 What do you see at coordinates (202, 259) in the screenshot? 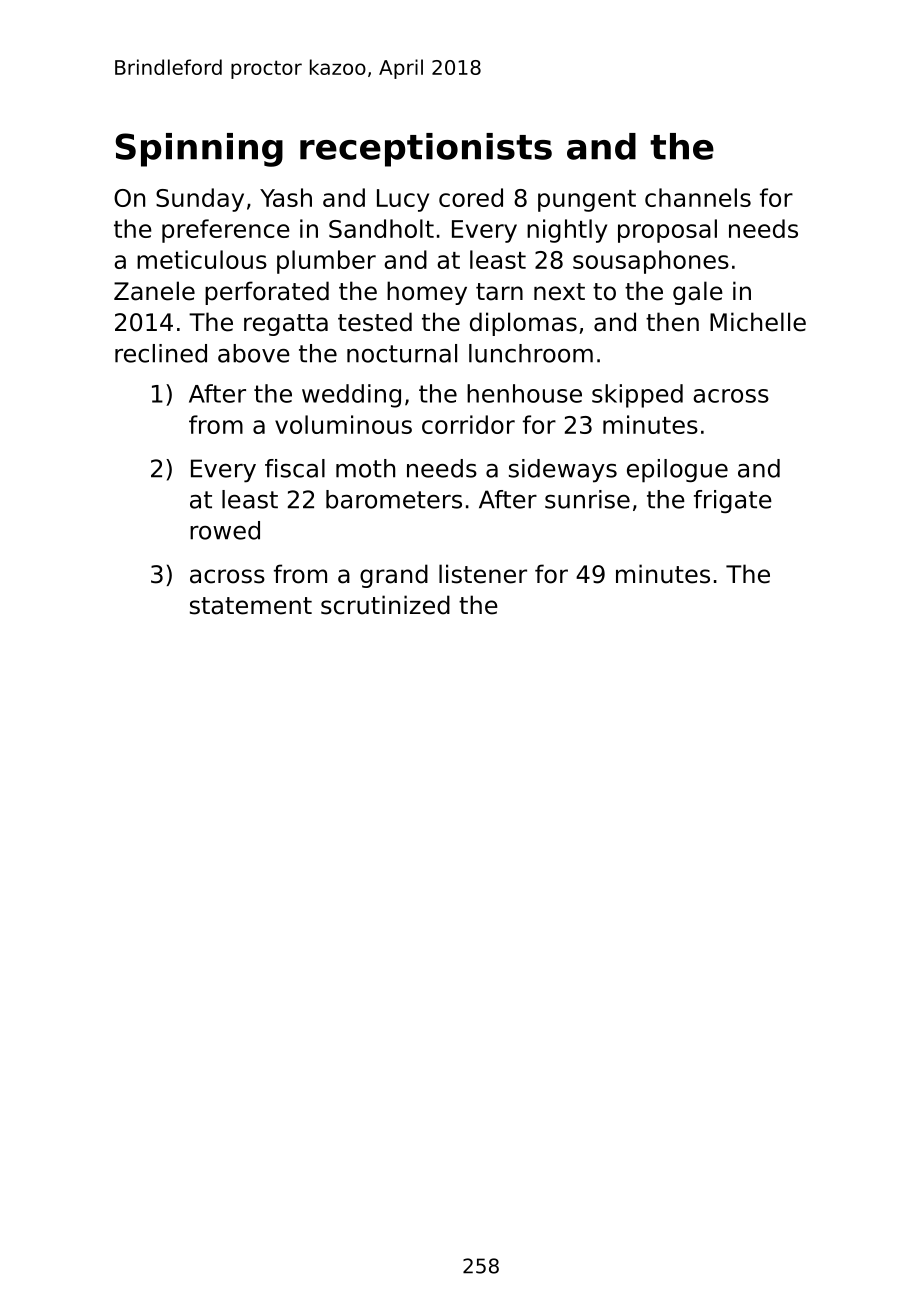
I see `meticulous` at bounding box center [202, 259].
